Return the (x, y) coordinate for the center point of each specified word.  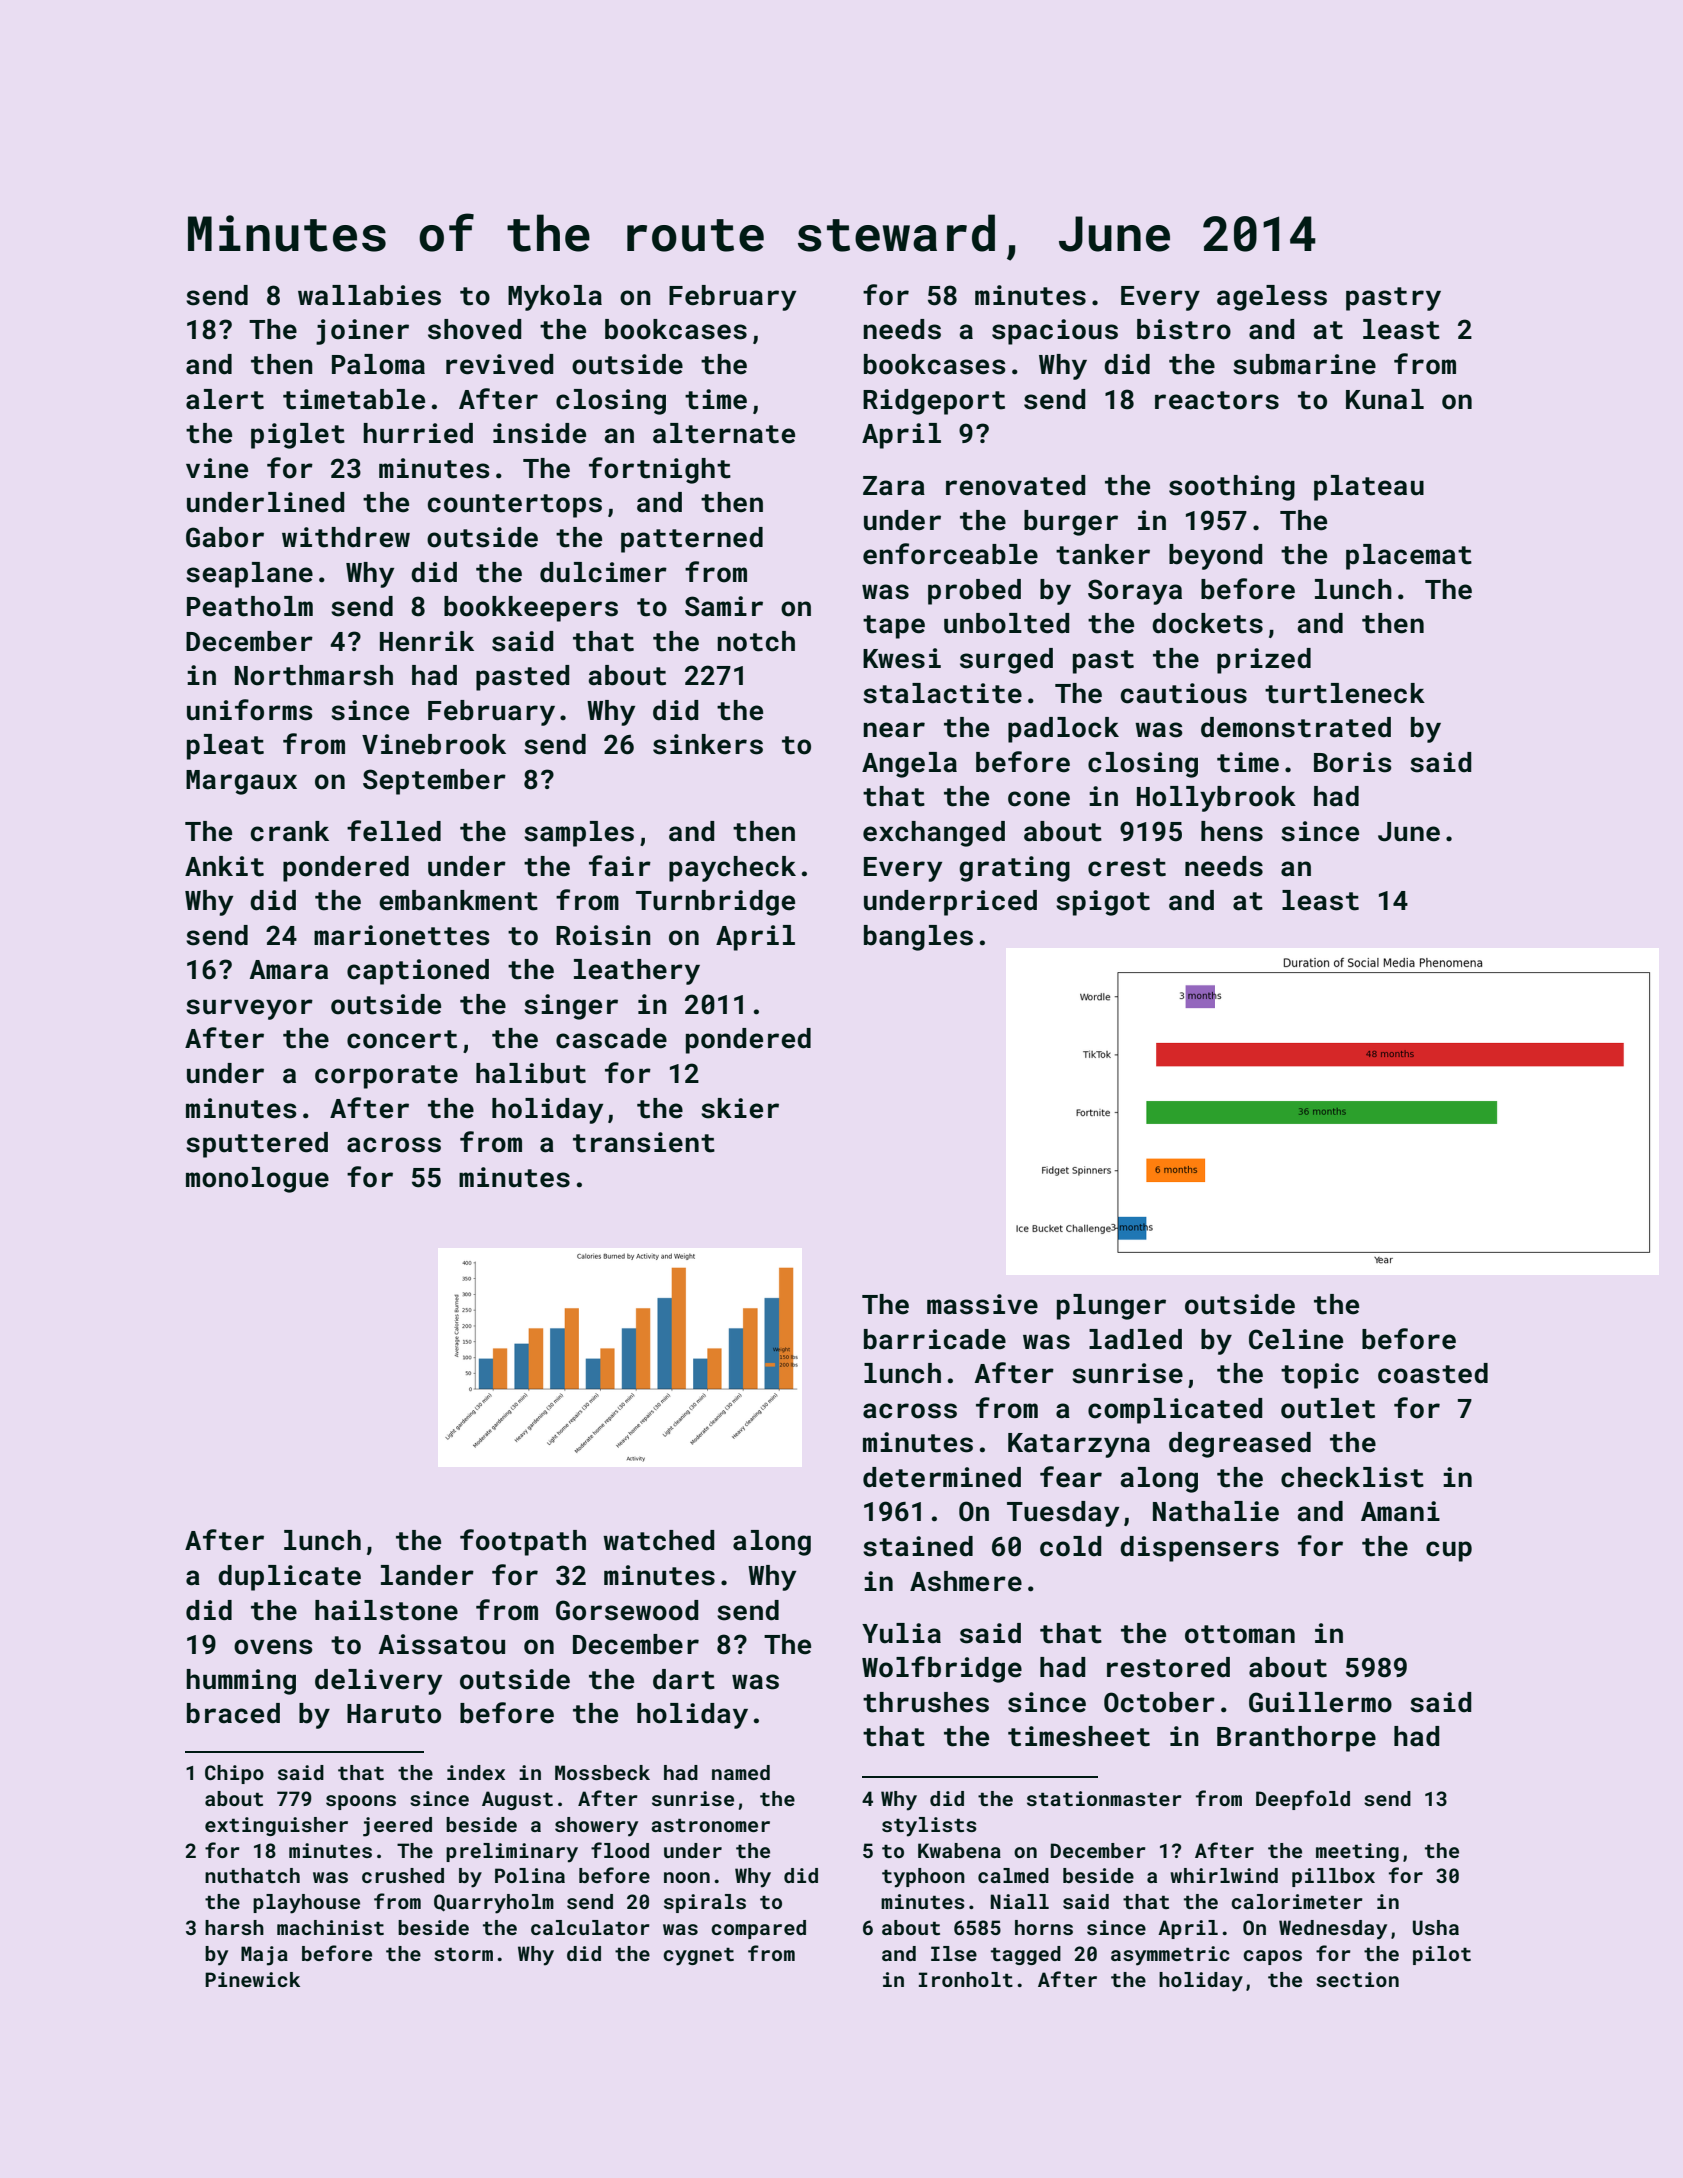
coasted (1433, 1373)
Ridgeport (934, 402)
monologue (257, 1180)
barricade (935, 1339)
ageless (1272, 298)
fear (1071, 1477)
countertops (515, 506)
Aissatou (441, 1644)
